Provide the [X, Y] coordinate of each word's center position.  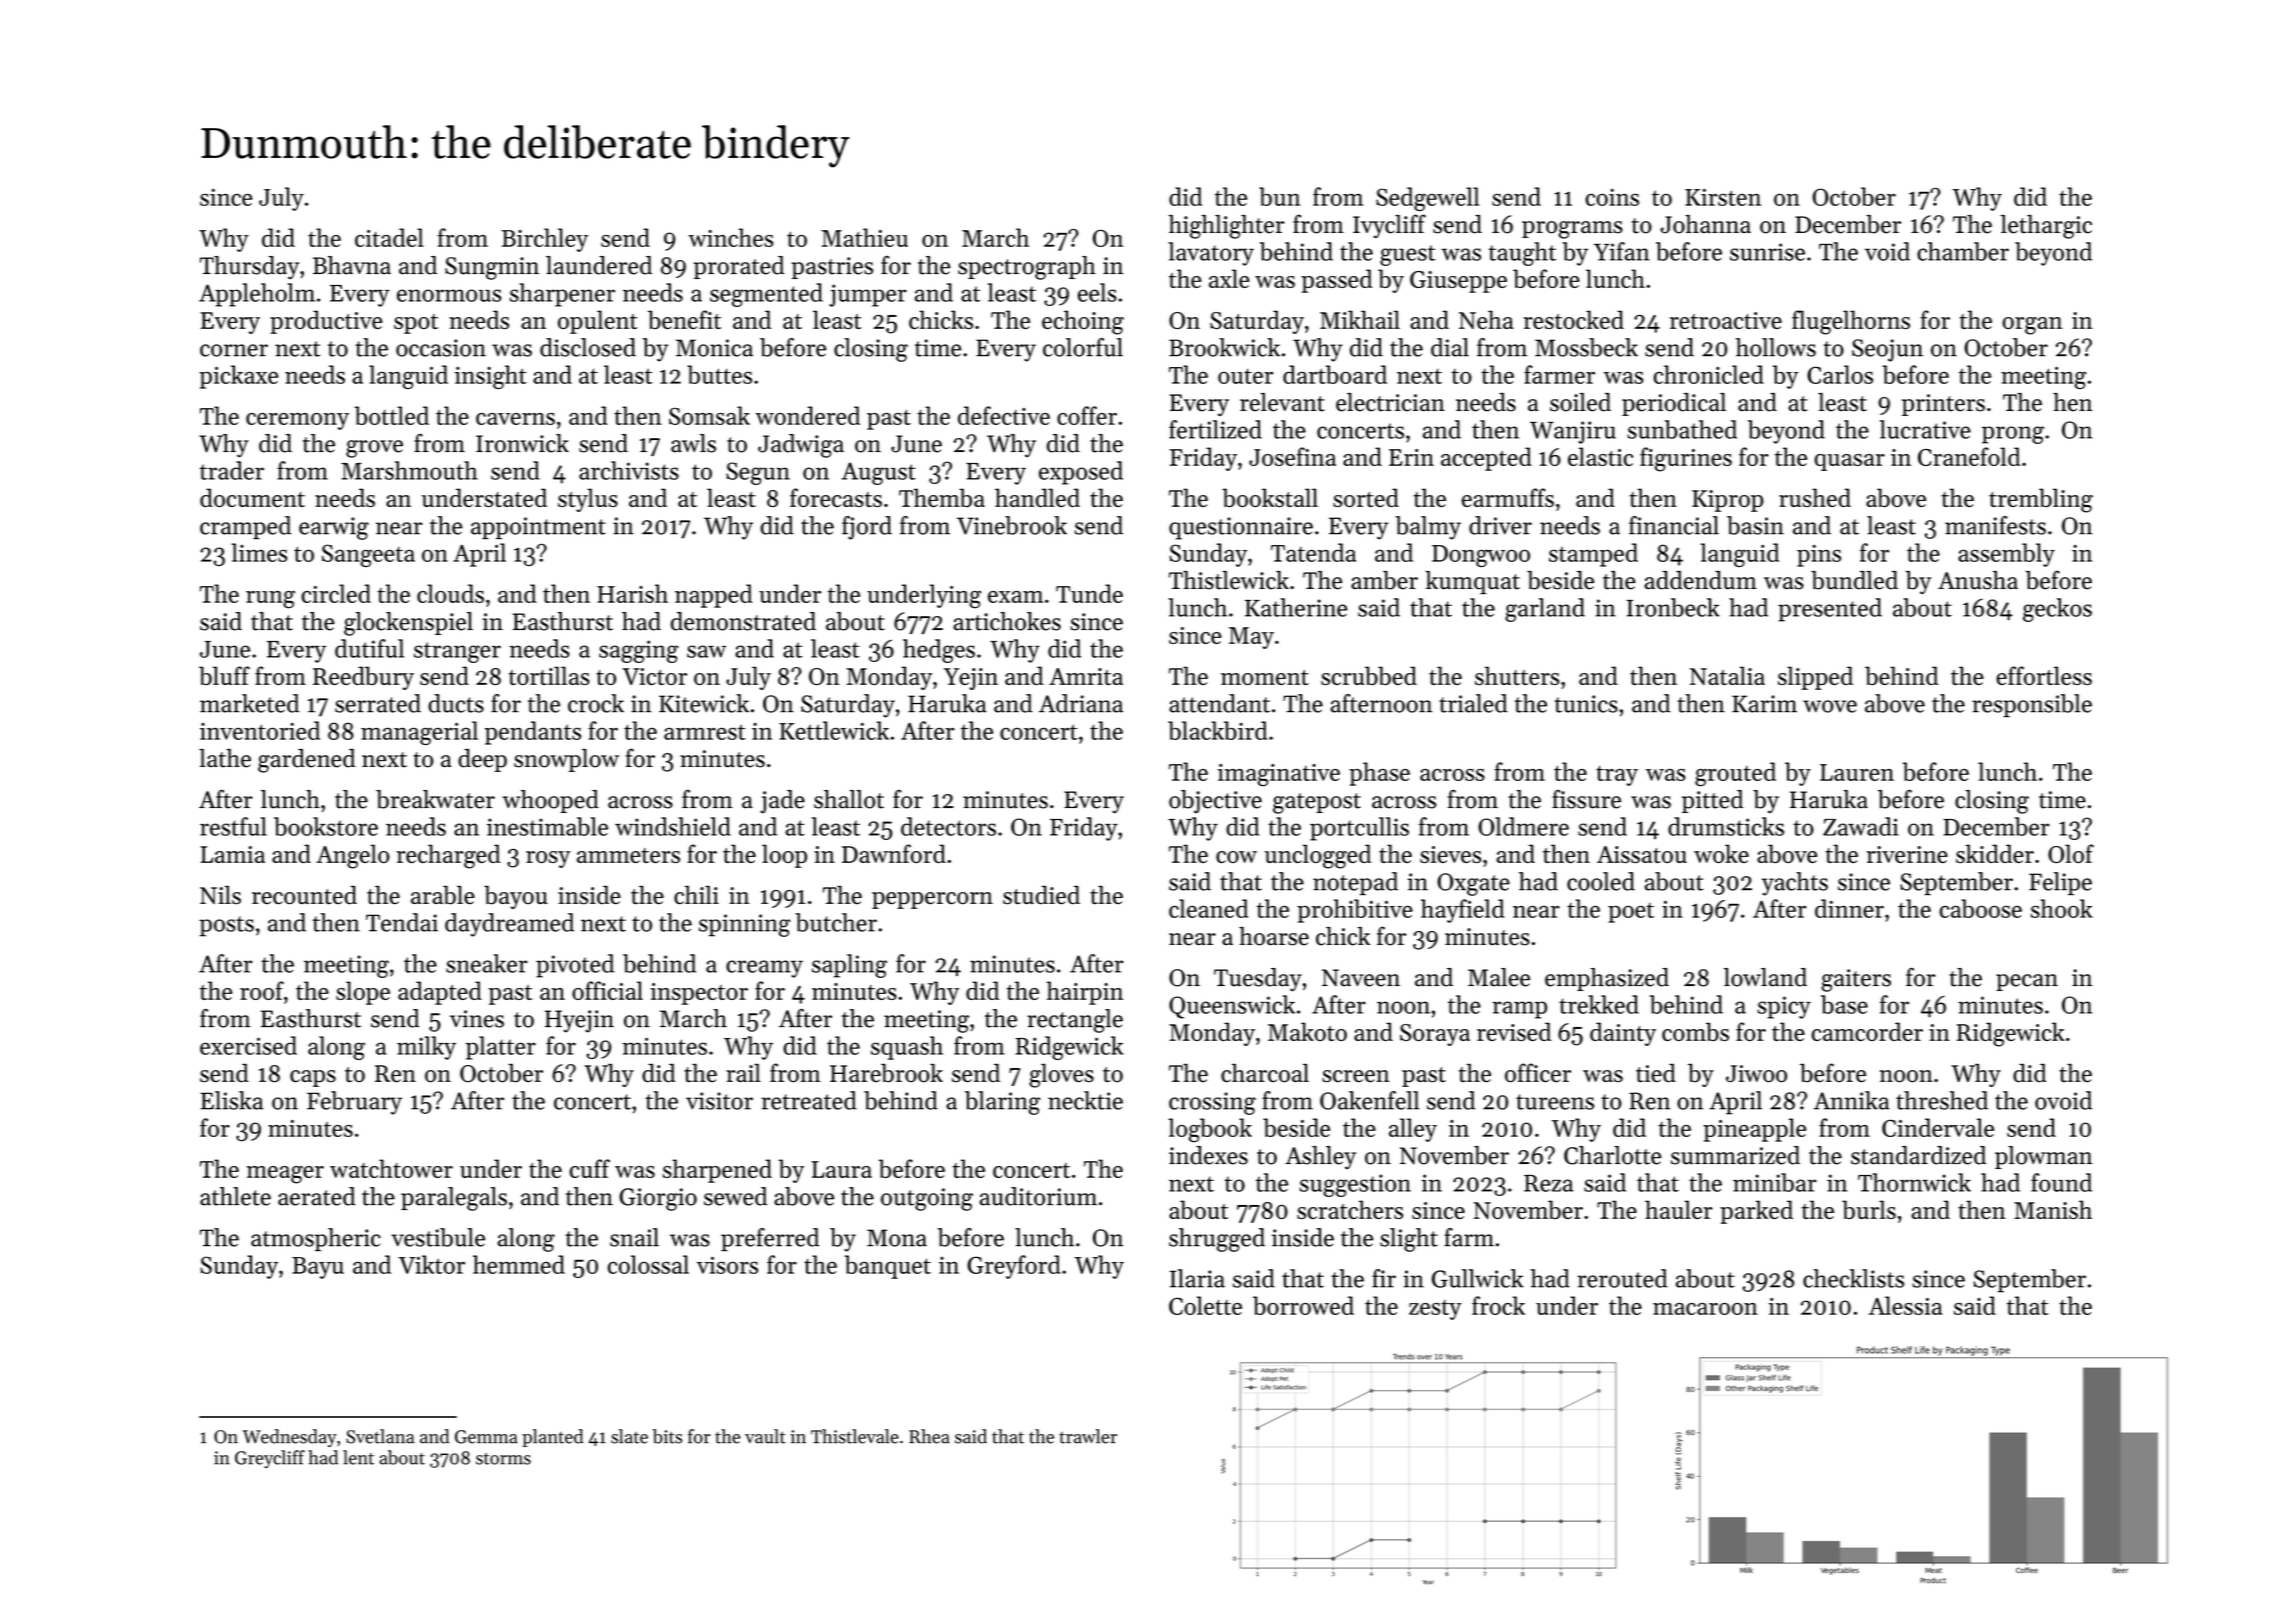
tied [1656, 1073]
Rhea [929, 1436]
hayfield [1463, 911]
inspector [699, 994]
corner [234, 350]
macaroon [1705, 1309]
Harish [632, 593]
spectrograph [1027, 268]
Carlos [1840, 374]
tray [1617, 776]
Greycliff [270, 1459]
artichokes [1007, 621]
